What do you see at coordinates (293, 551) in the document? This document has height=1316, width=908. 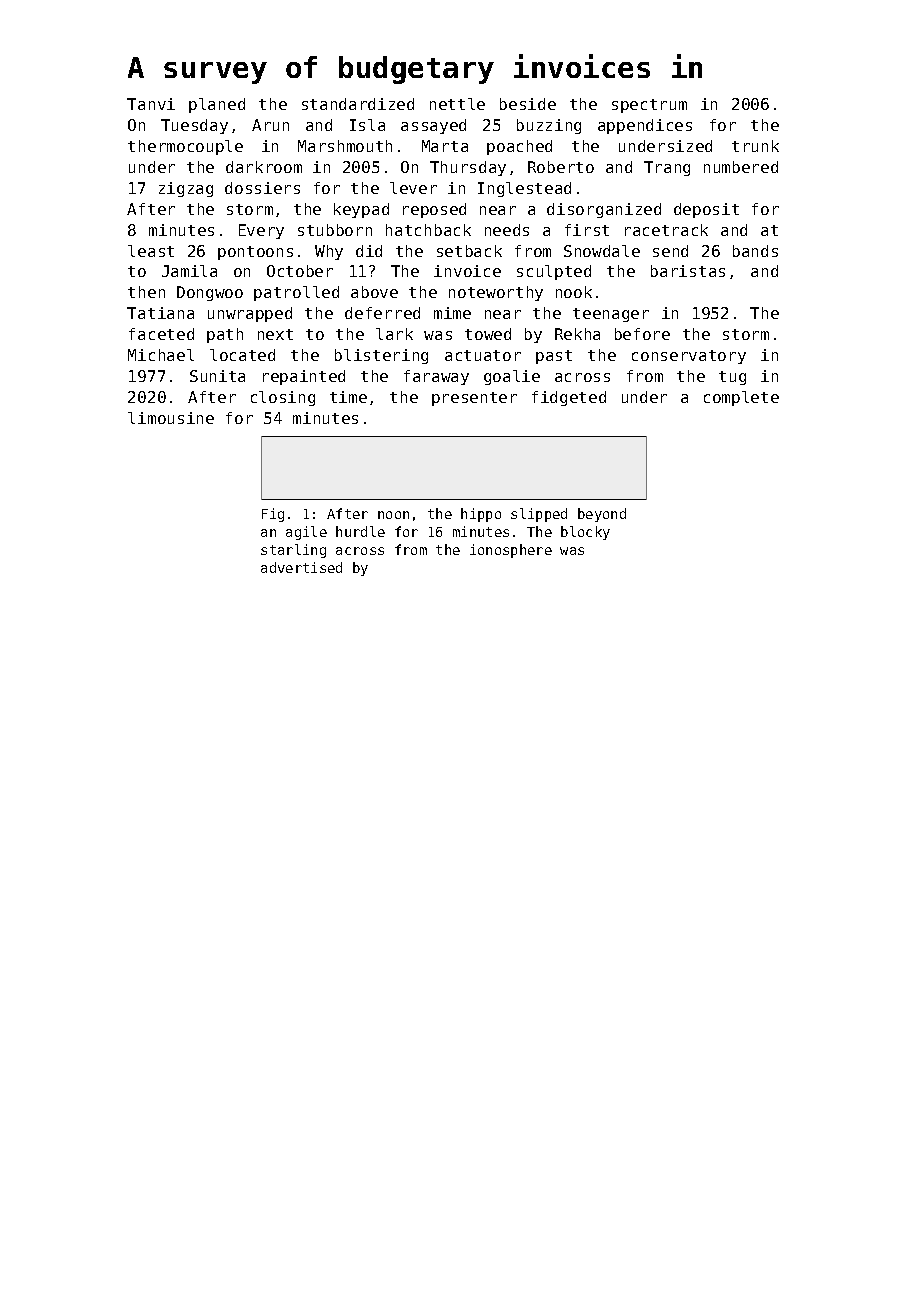 I see `starling` at bounding box center [293, 551].
